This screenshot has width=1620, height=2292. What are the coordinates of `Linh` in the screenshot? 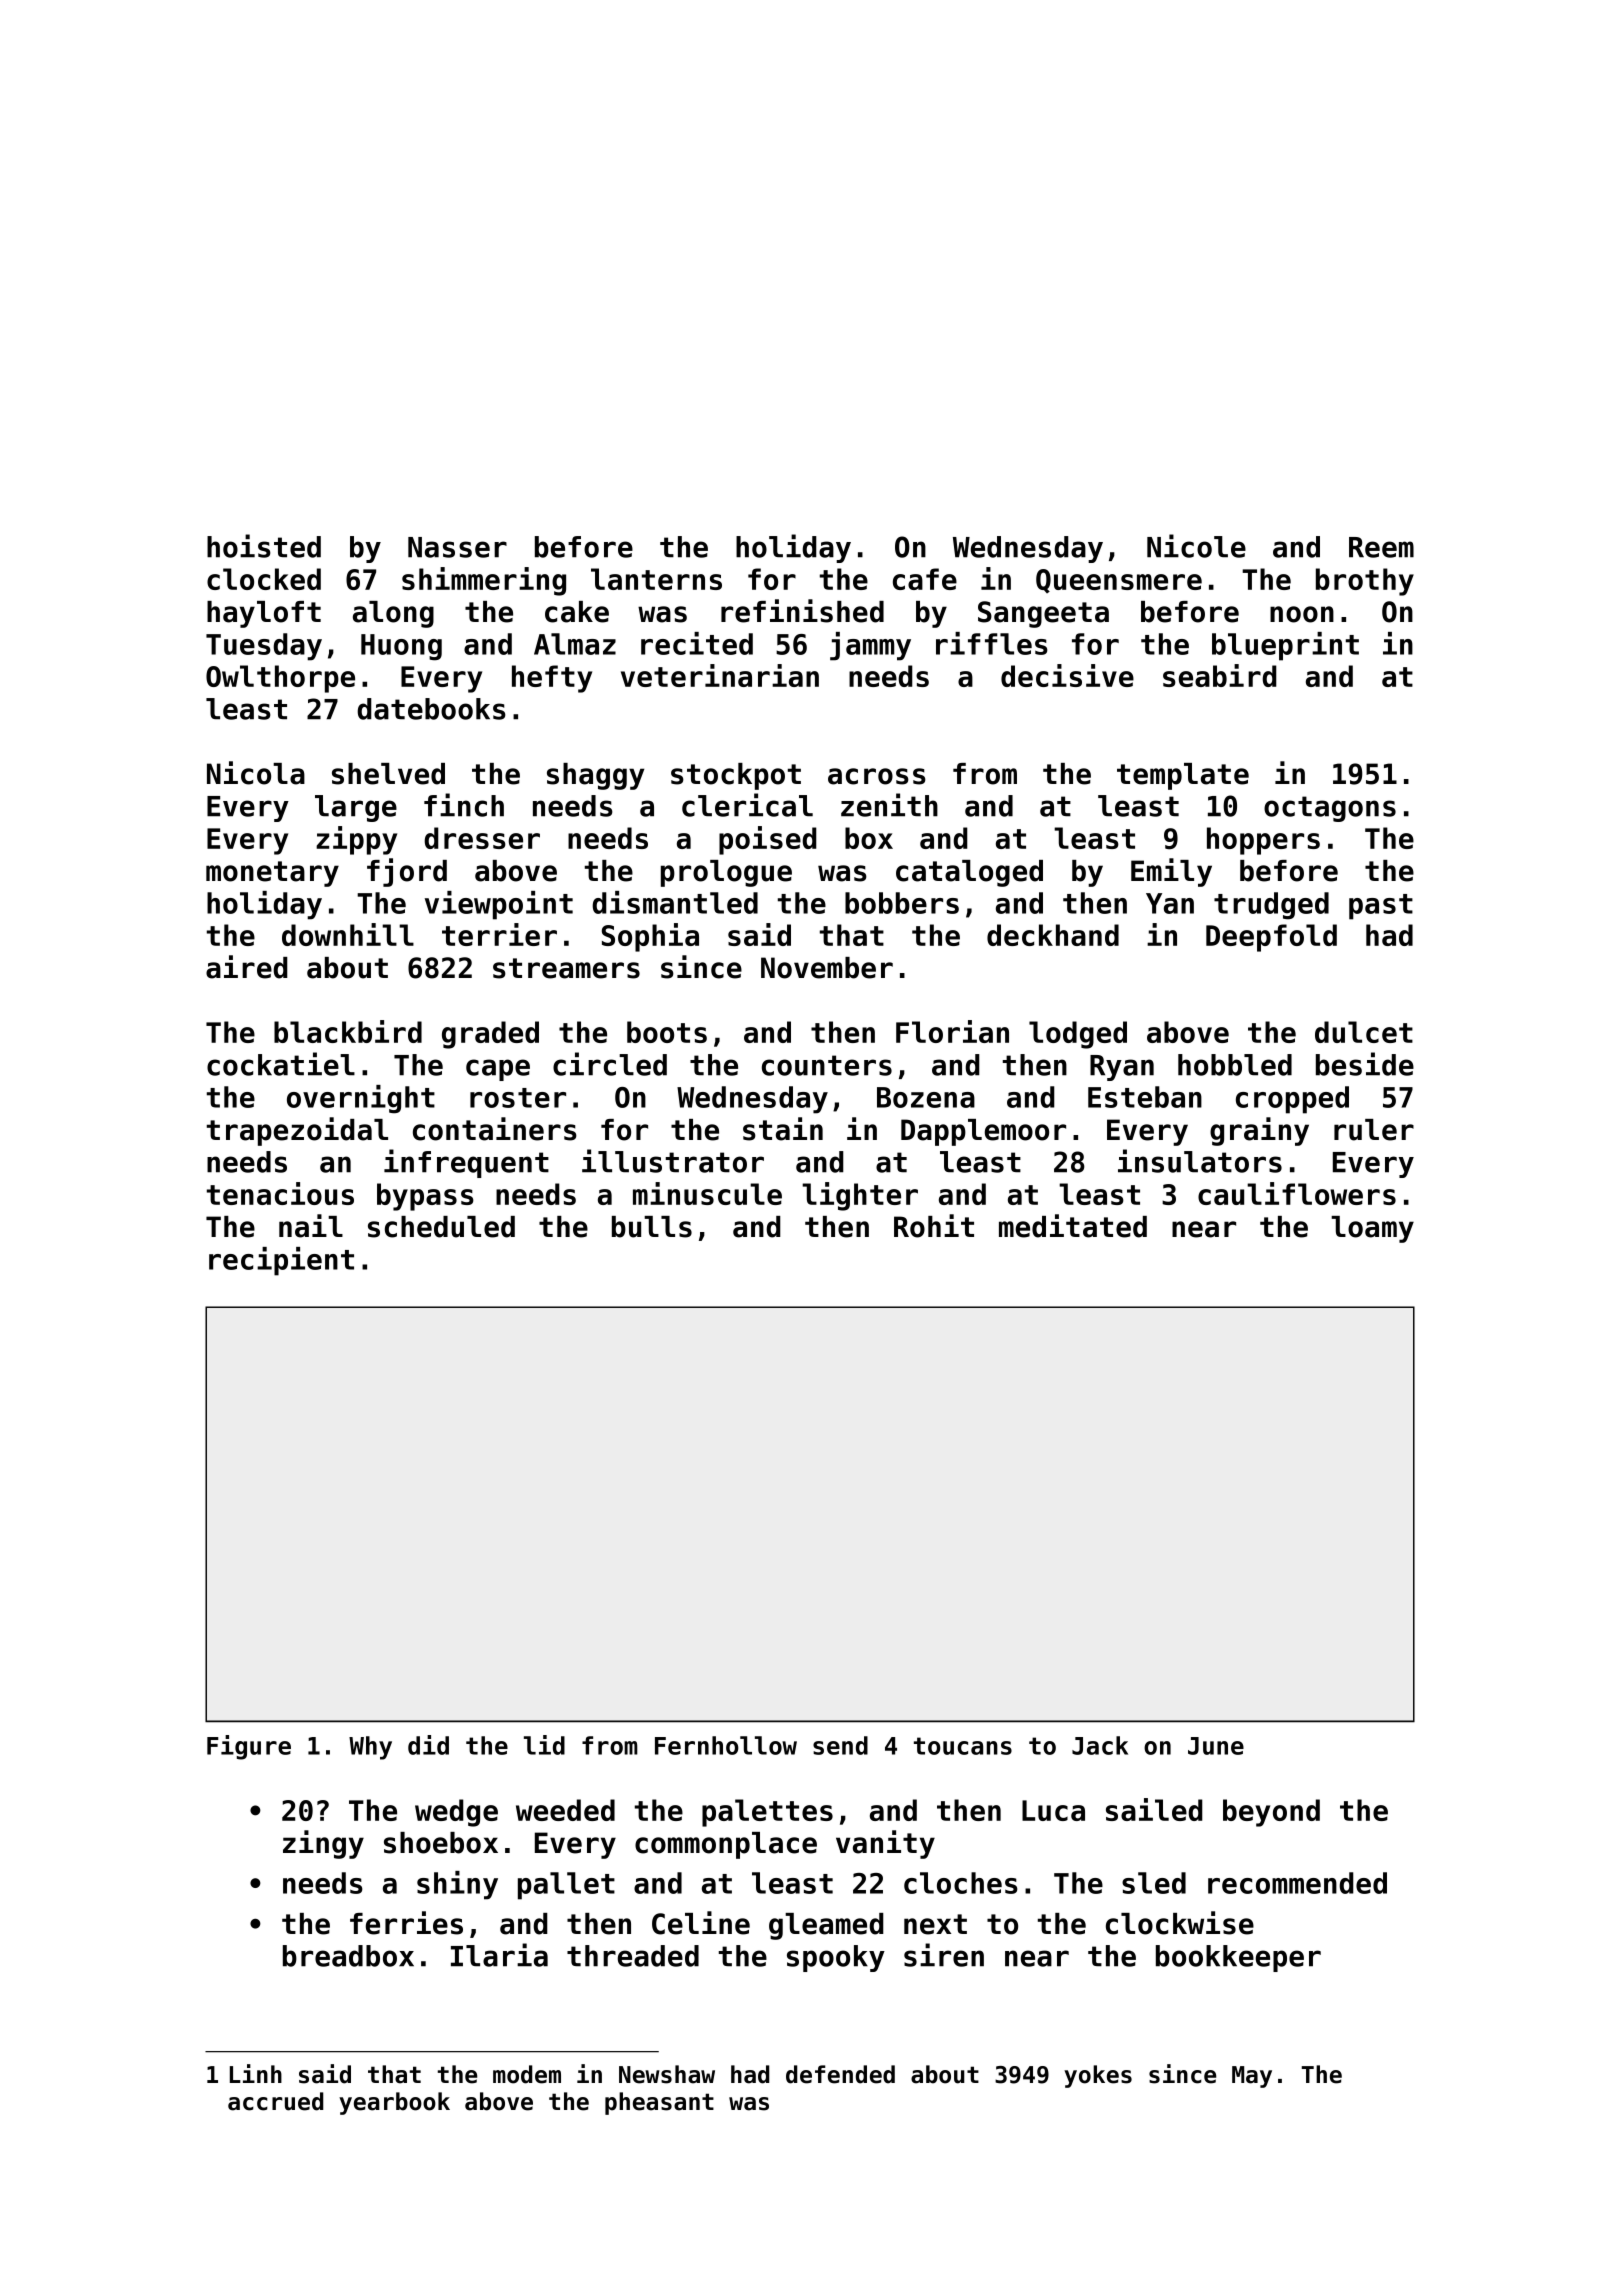 It's located at (256, 2073).
